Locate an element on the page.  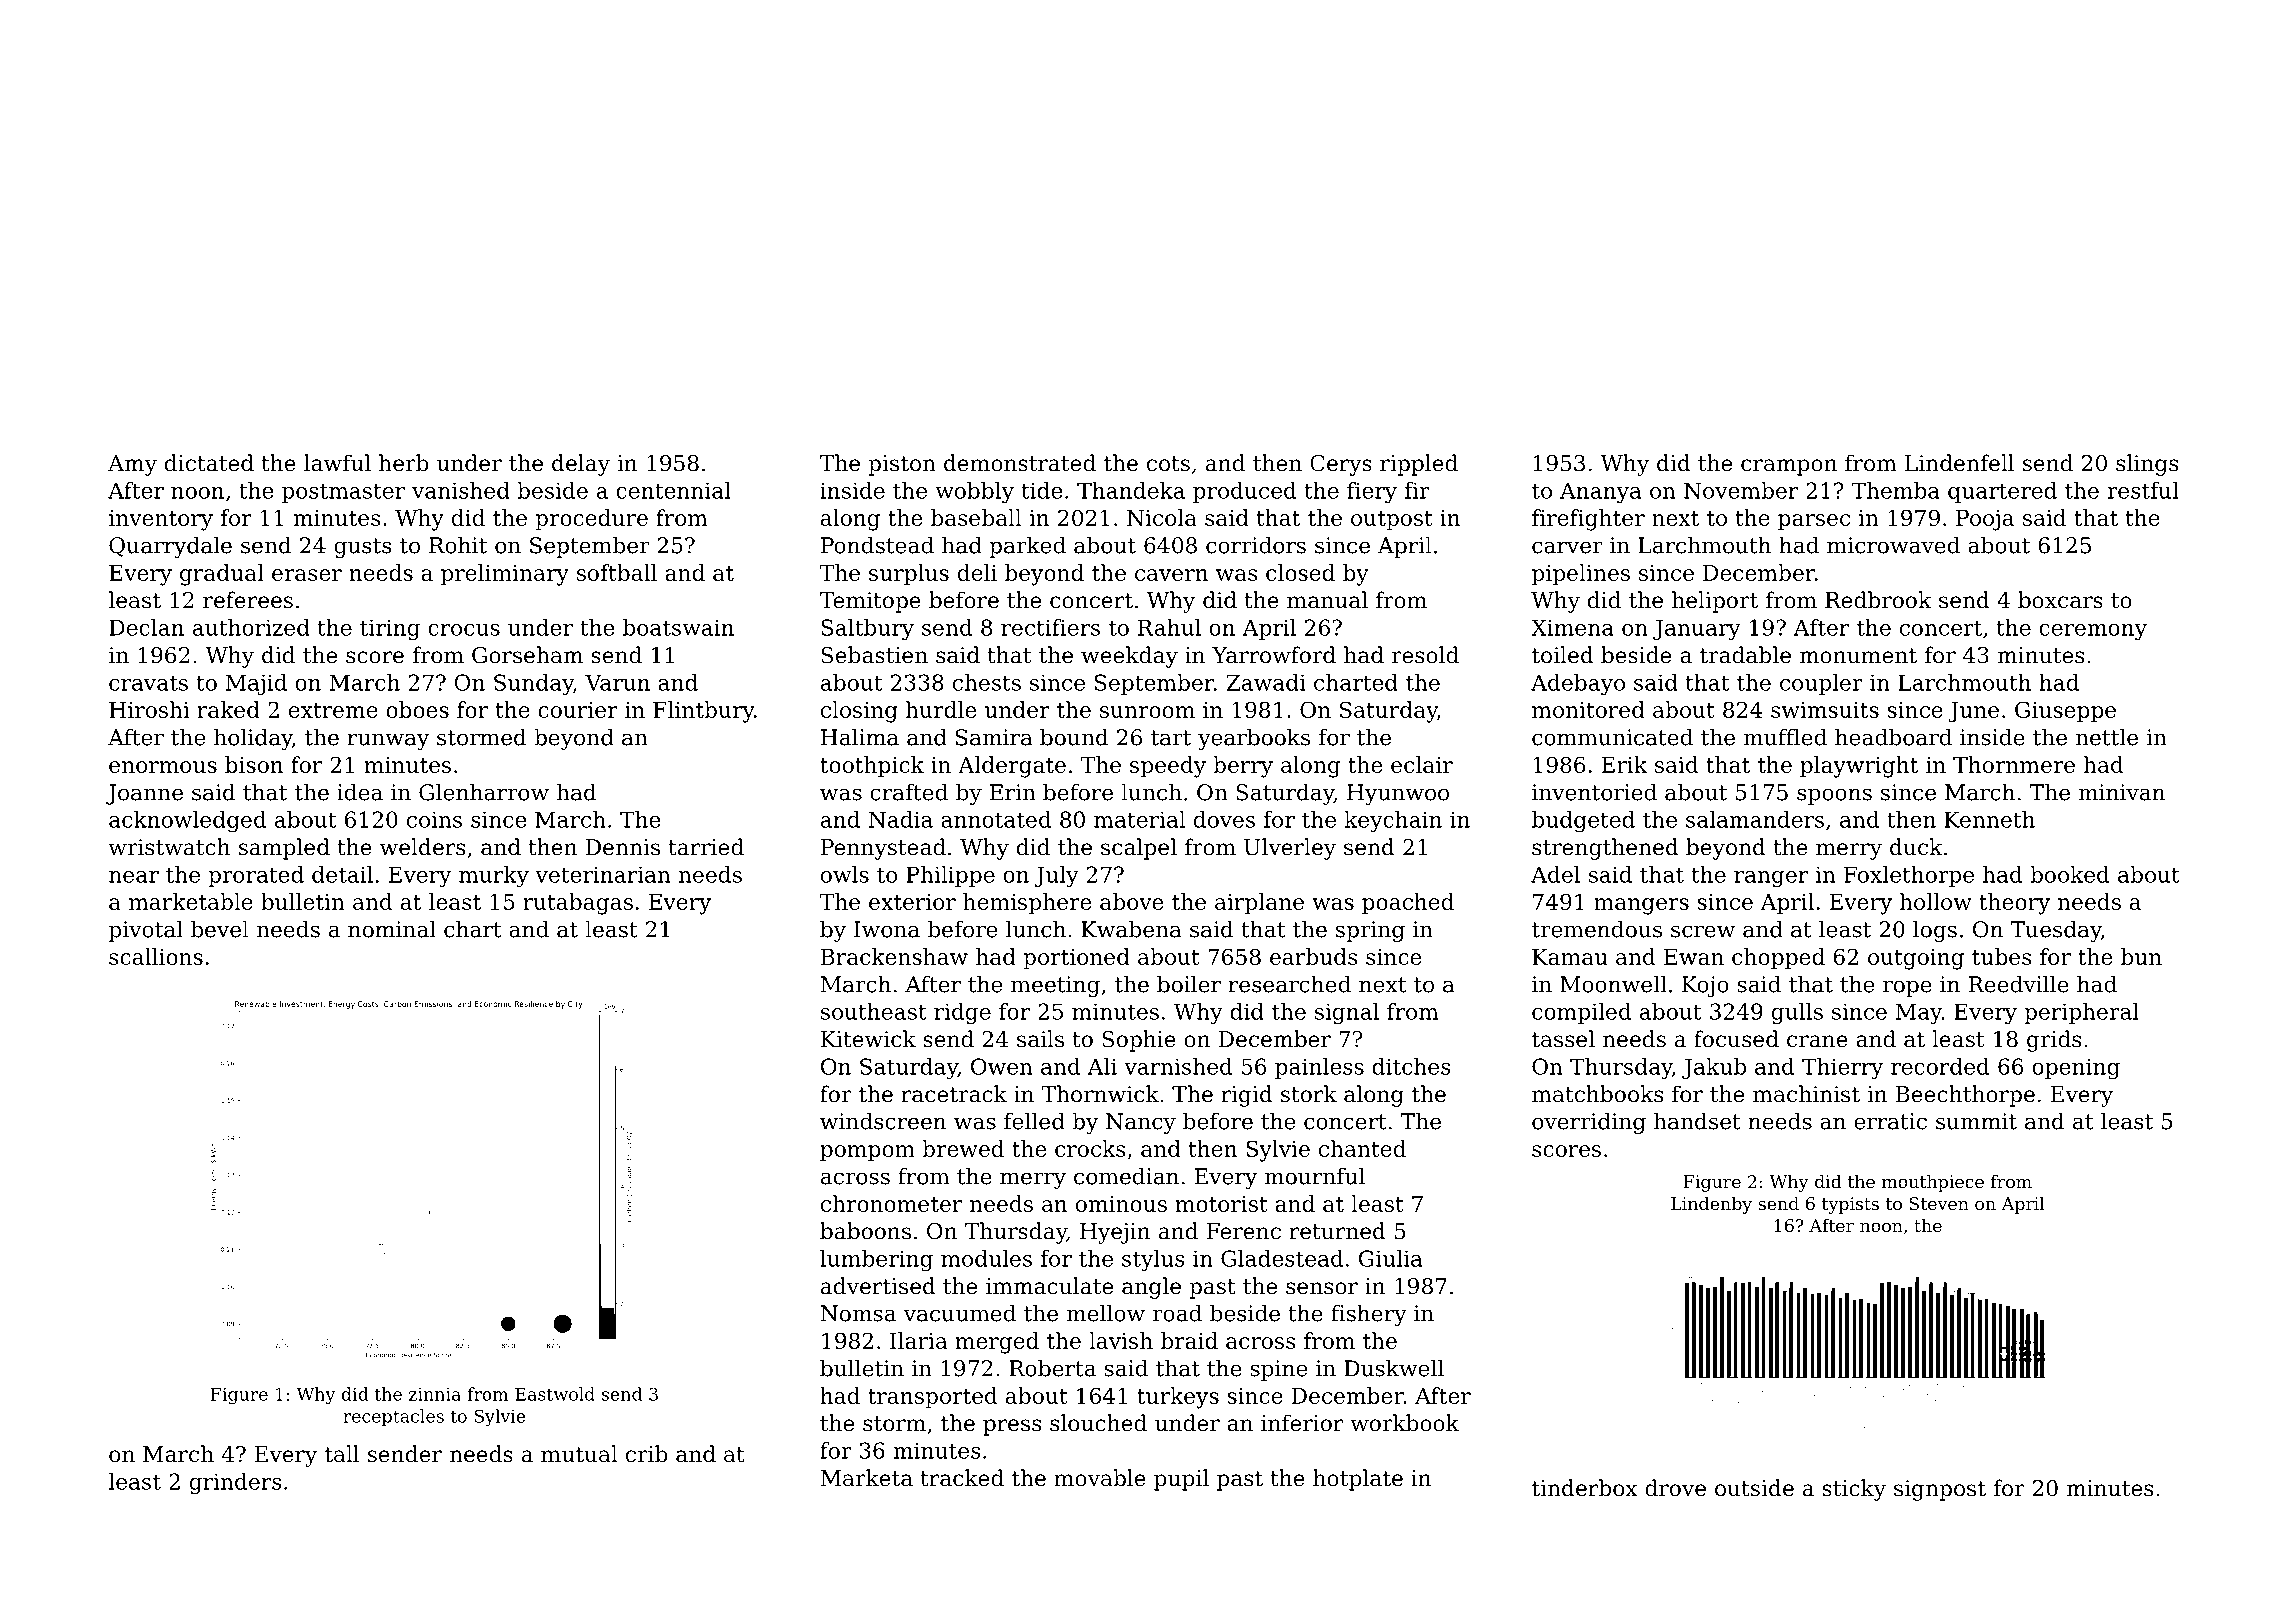
tracked is located at coordinates (962, 1478).
